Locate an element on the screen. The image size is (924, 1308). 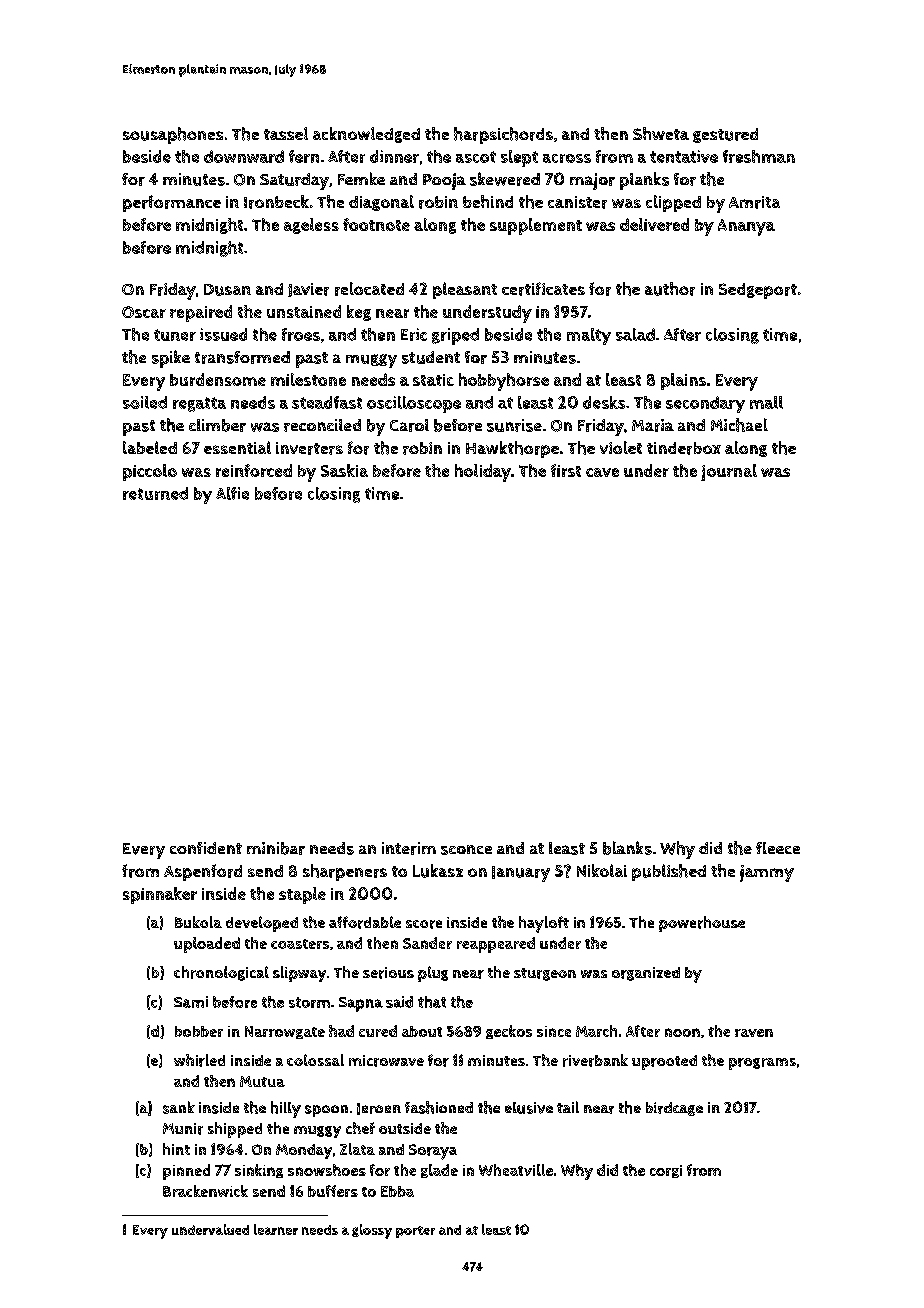
across is located at coordinates (567, 158).
